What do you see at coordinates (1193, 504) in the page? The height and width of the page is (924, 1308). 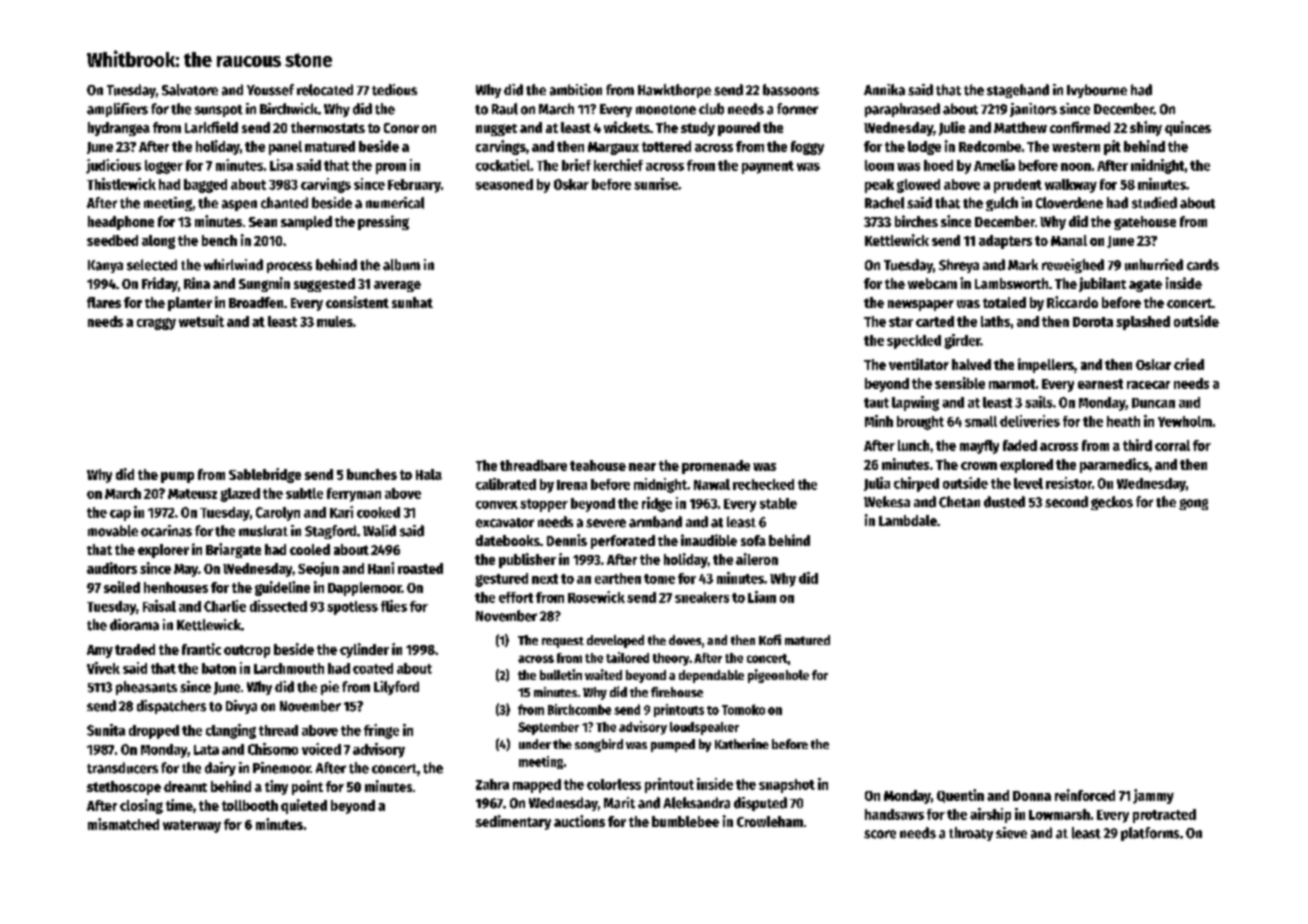 I see `gong` at bounding box center [1193, 504].
